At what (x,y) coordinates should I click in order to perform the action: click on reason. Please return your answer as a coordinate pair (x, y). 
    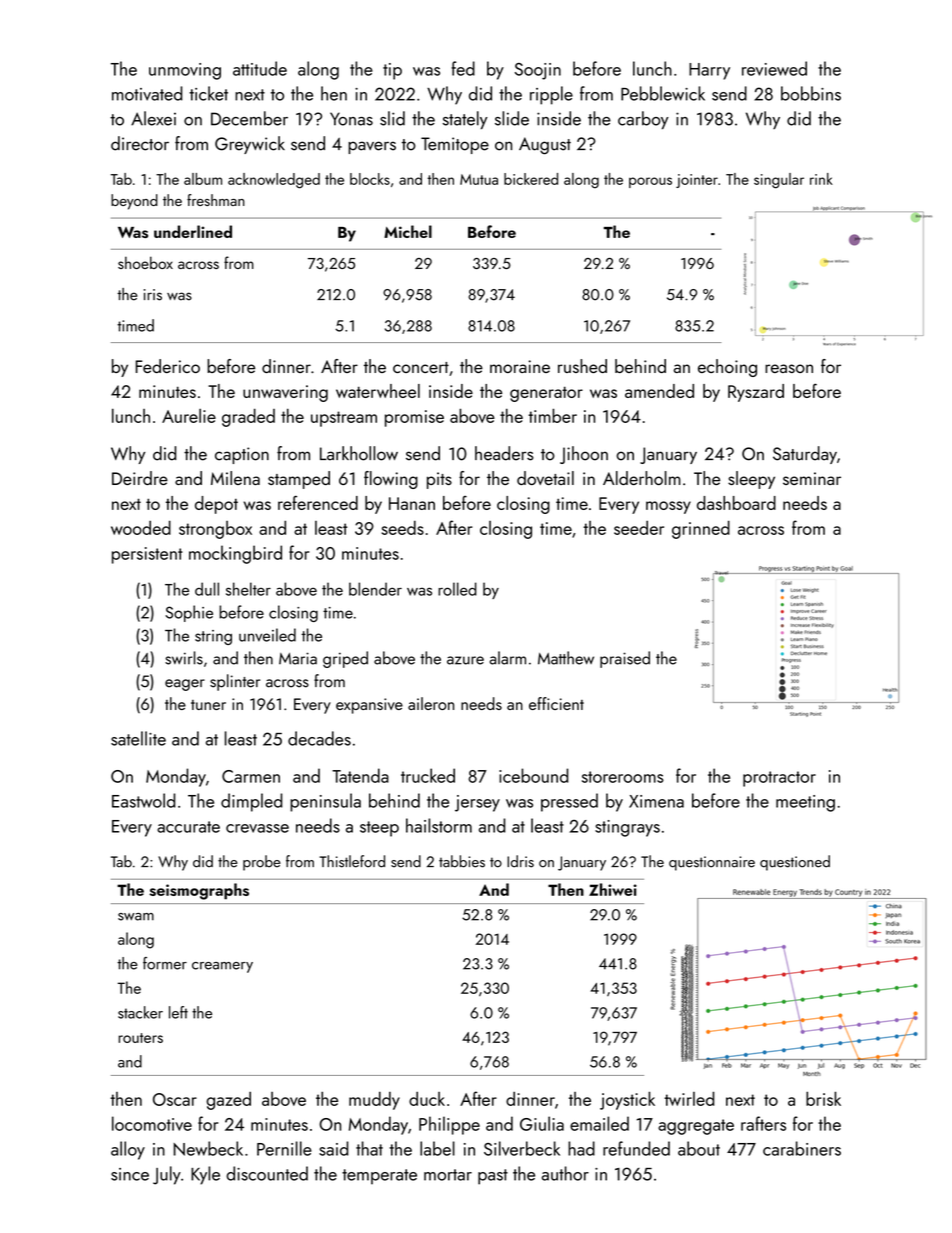
    Looking at the image, I should click on (789, 368).
